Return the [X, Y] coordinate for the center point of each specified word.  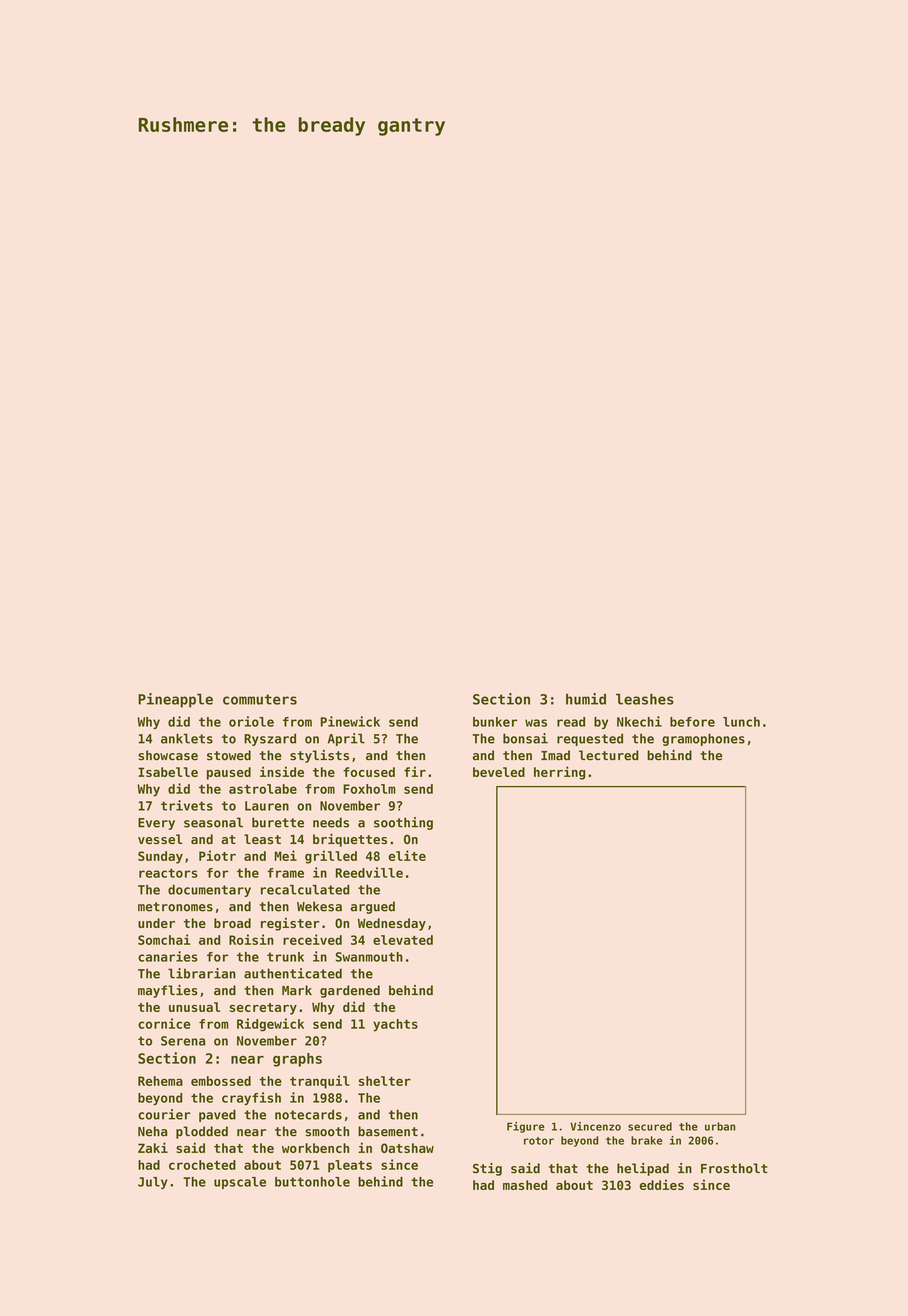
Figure [526, 1127]
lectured [609, 755]
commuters [260, 699]
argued [373, 907]
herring [559, 773]
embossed [221, 1081]
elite [407, 855]
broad [232, 923]
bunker [495, 722]
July [153, 1183]
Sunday [160, 857]
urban [720, 1126]
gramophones [703, 739]
